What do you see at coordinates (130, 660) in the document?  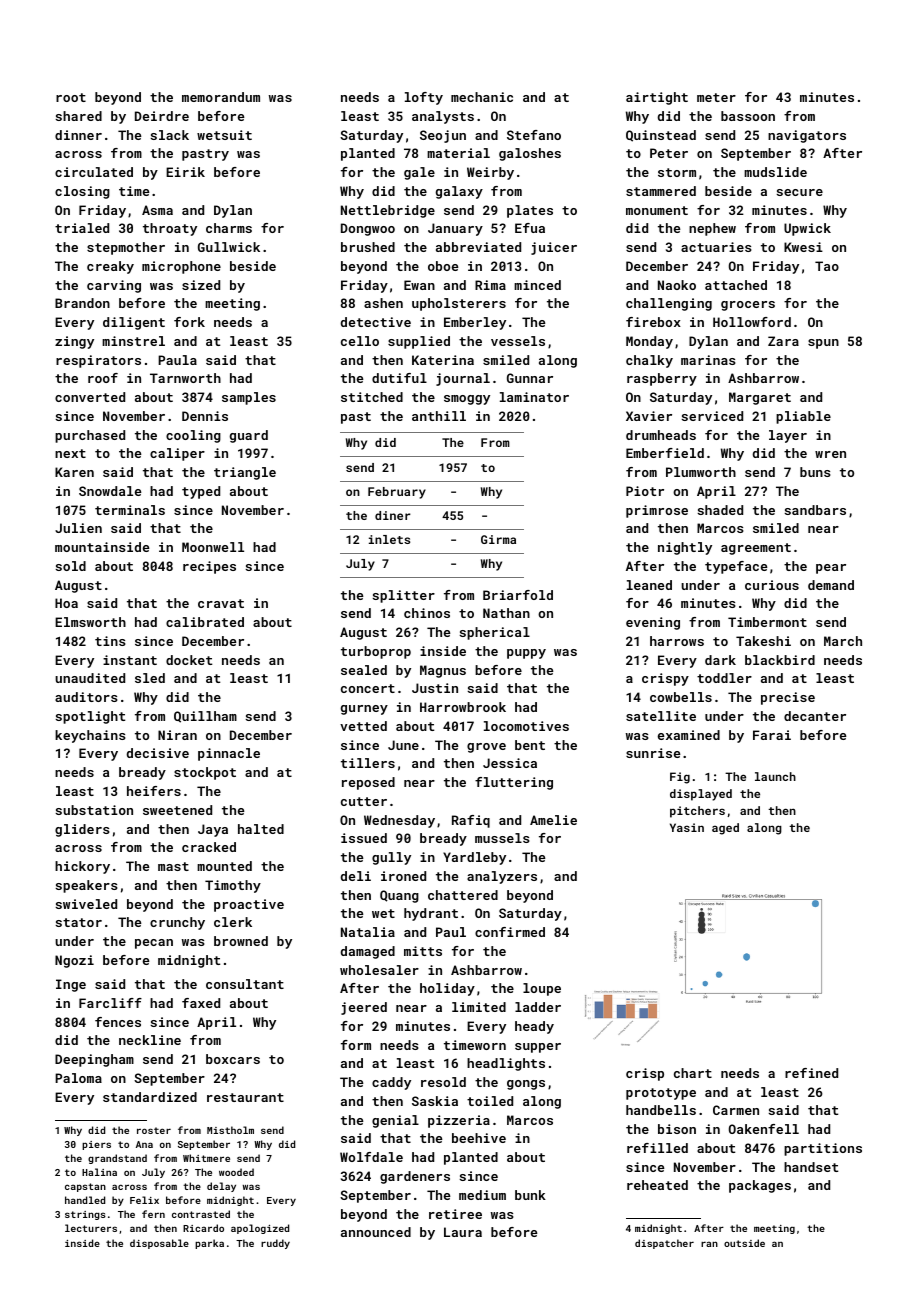 I see `instant` at bounding box center [130, 660].
